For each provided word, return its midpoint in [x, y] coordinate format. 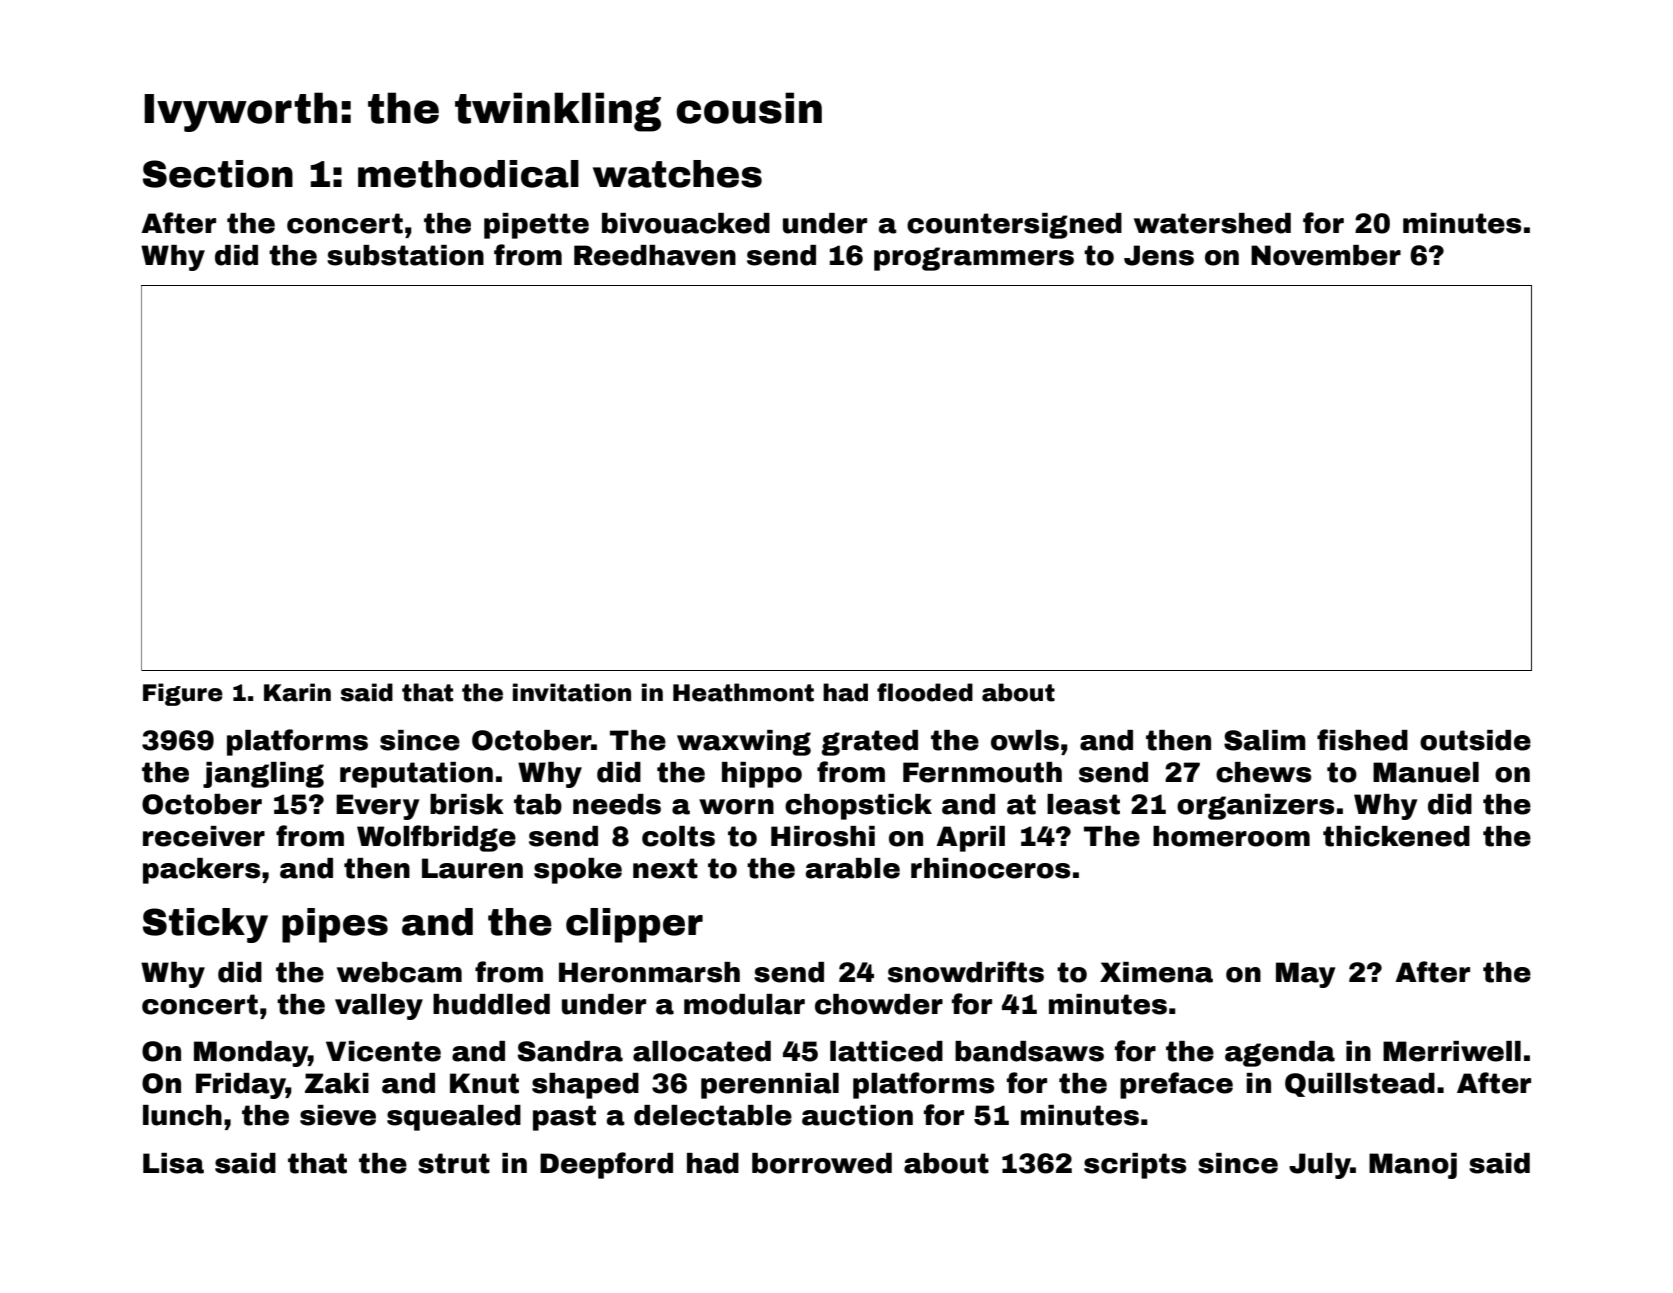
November [1326, 255]
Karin [297, 692]
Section [218, 174]
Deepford [606, 1165]
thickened [1396, 836]
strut [454, 1163]
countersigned [1014, 226]
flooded [925, 692]
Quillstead [1360, 1085]
